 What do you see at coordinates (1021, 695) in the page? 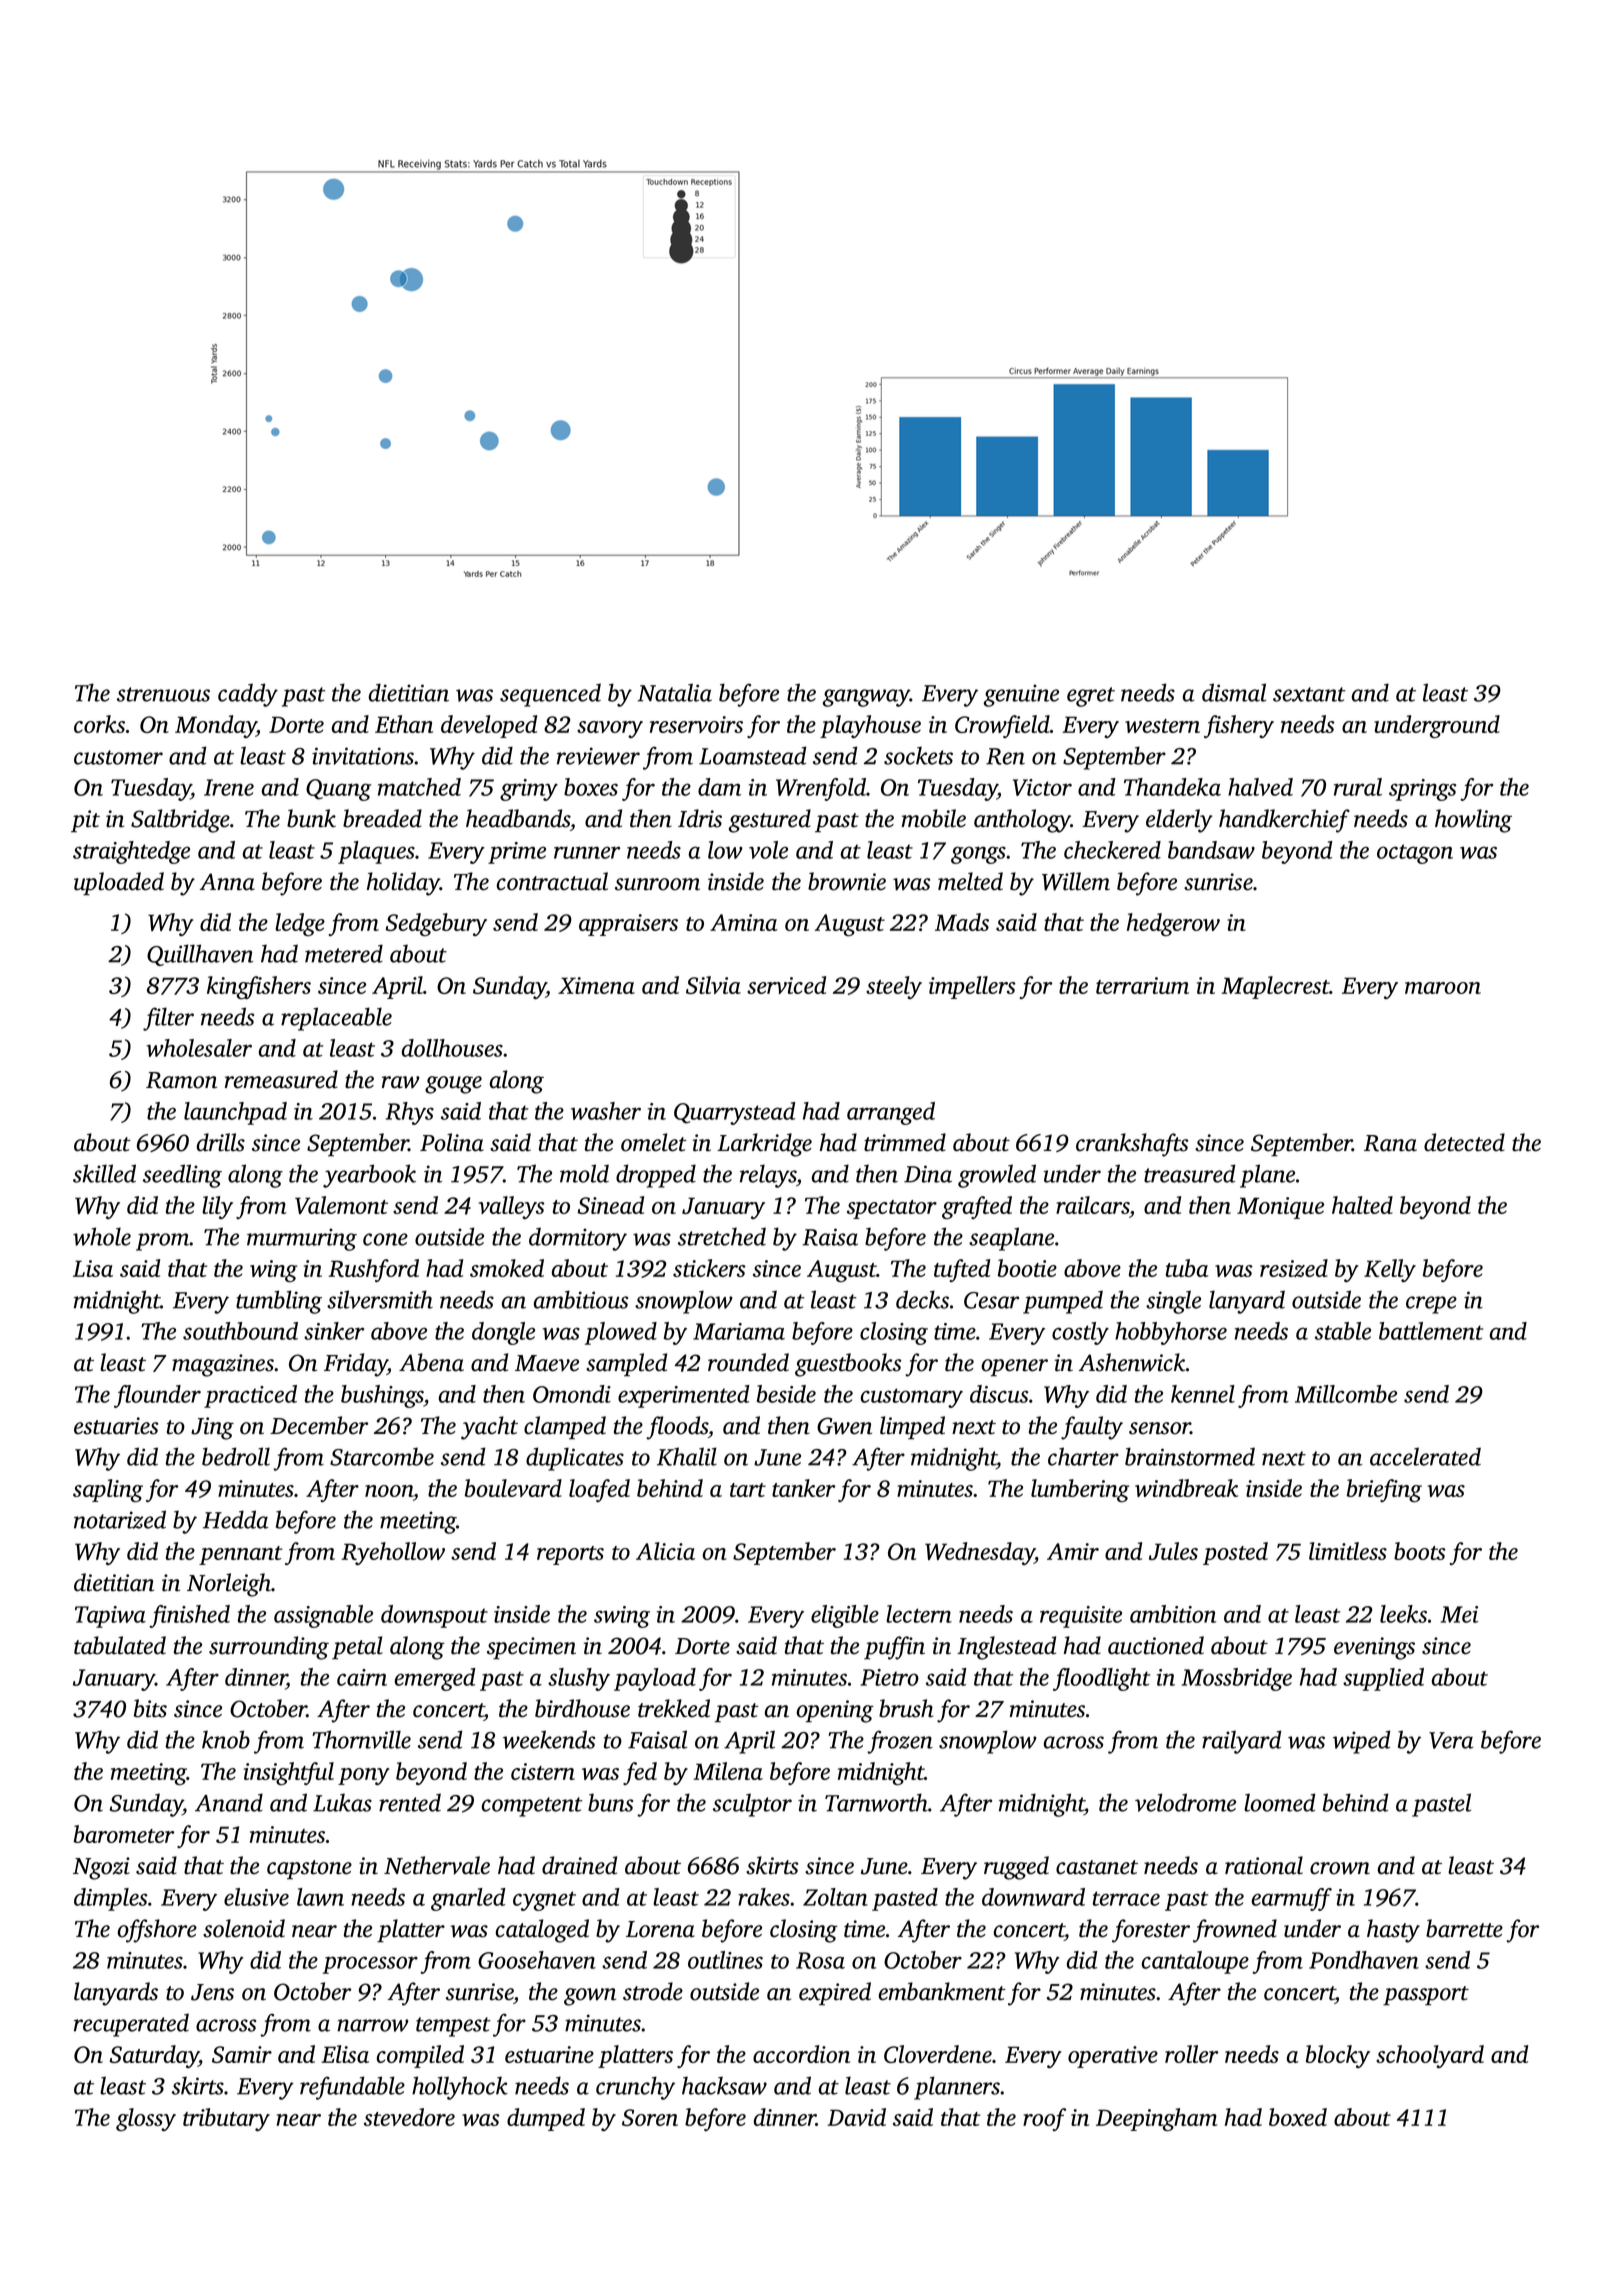
I see `genuine` at bounding box center [1021, 695].
